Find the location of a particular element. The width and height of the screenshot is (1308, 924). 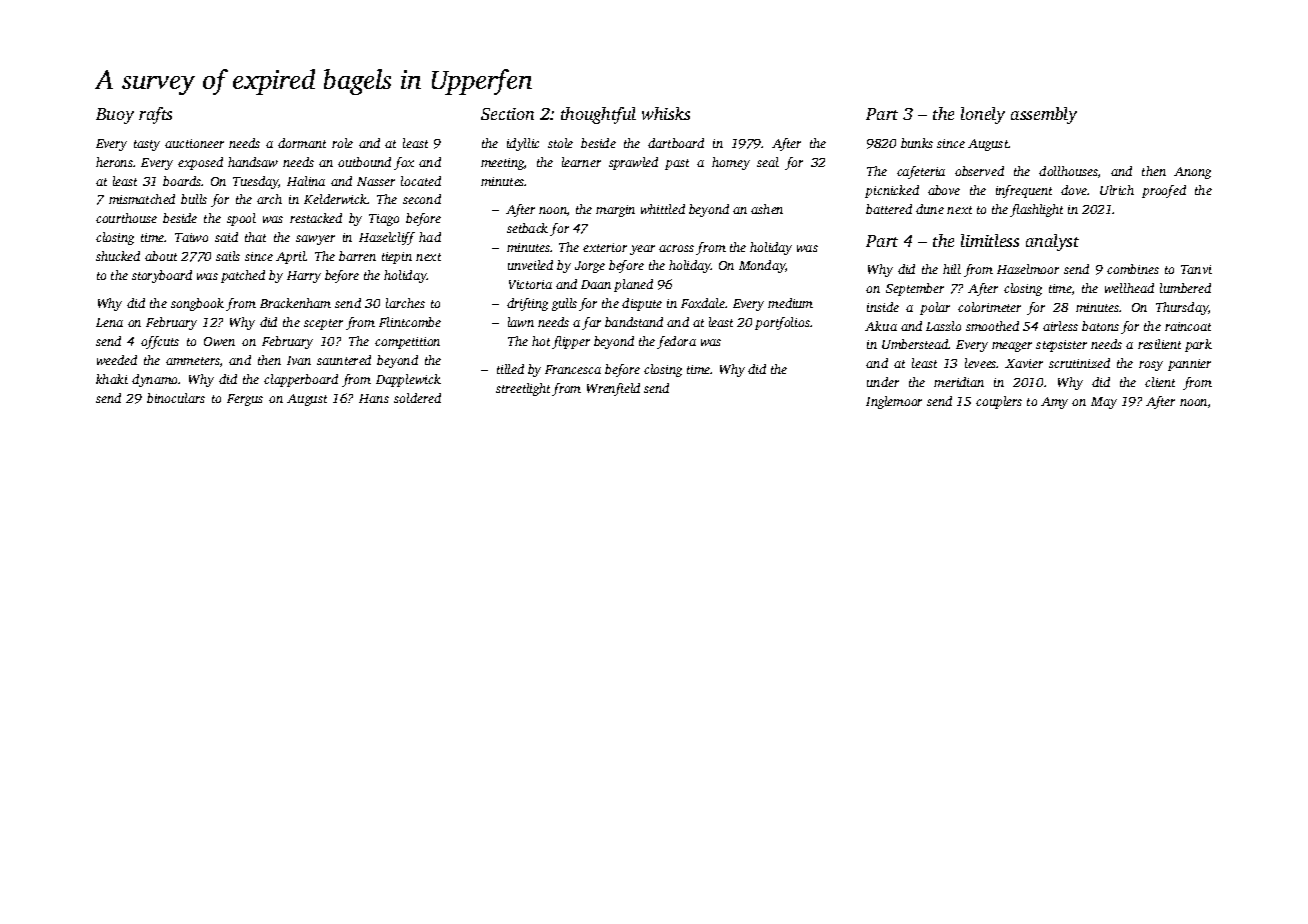

restacked is located at coordinates (316, 218).
